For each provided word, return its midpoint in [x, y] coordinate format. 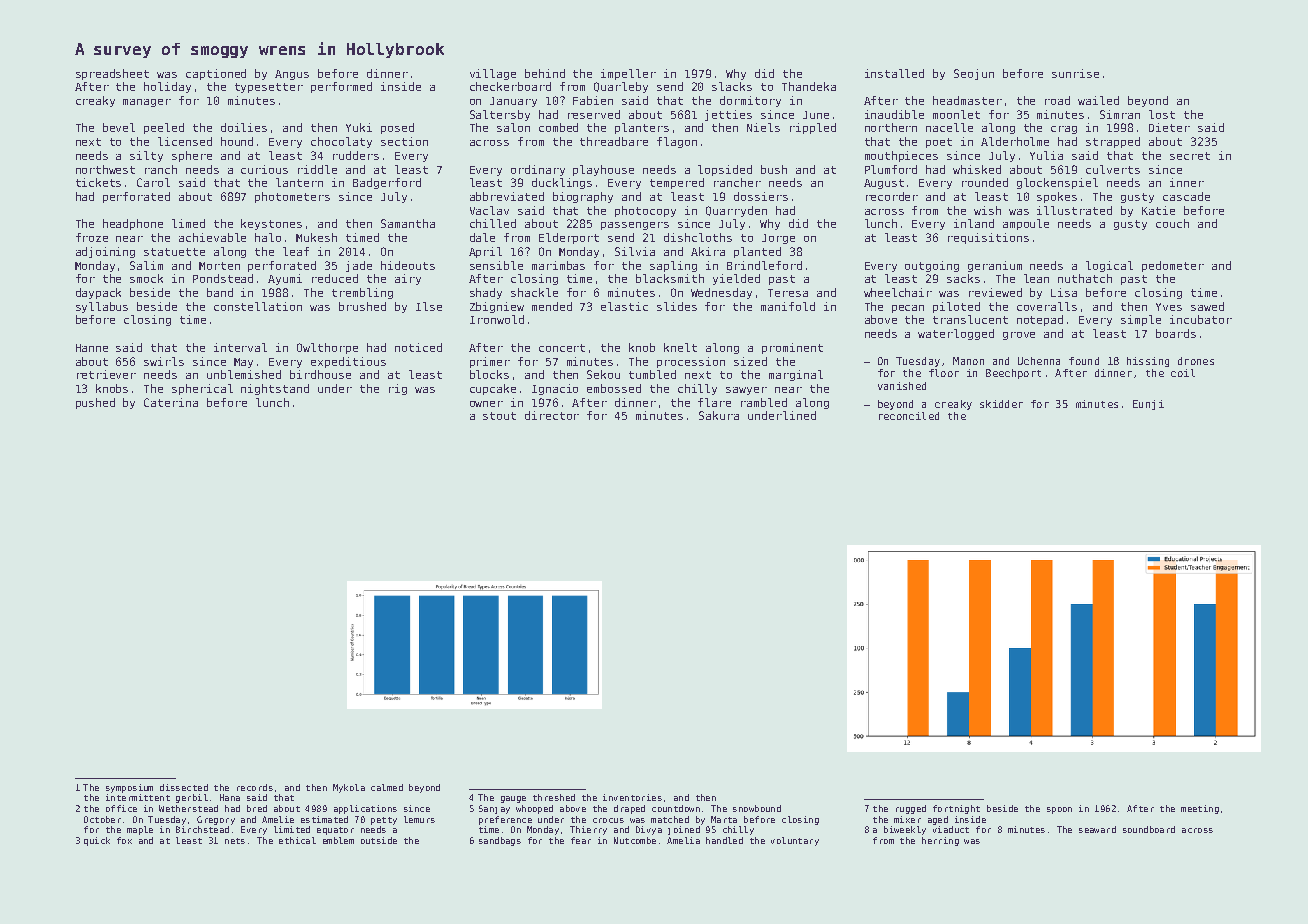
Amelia [683, 840]
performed [341, 87]
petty [384, 821]
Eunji [1148, 405]
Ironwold [497, 319]
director [552, 415]
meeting [1200, 809]
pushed [95, 403]
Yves [1169, 307]
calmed [387, 787]
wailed [1098, 100]
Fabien [593, 100]
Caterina [171, 402]
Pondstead [223, 278]
